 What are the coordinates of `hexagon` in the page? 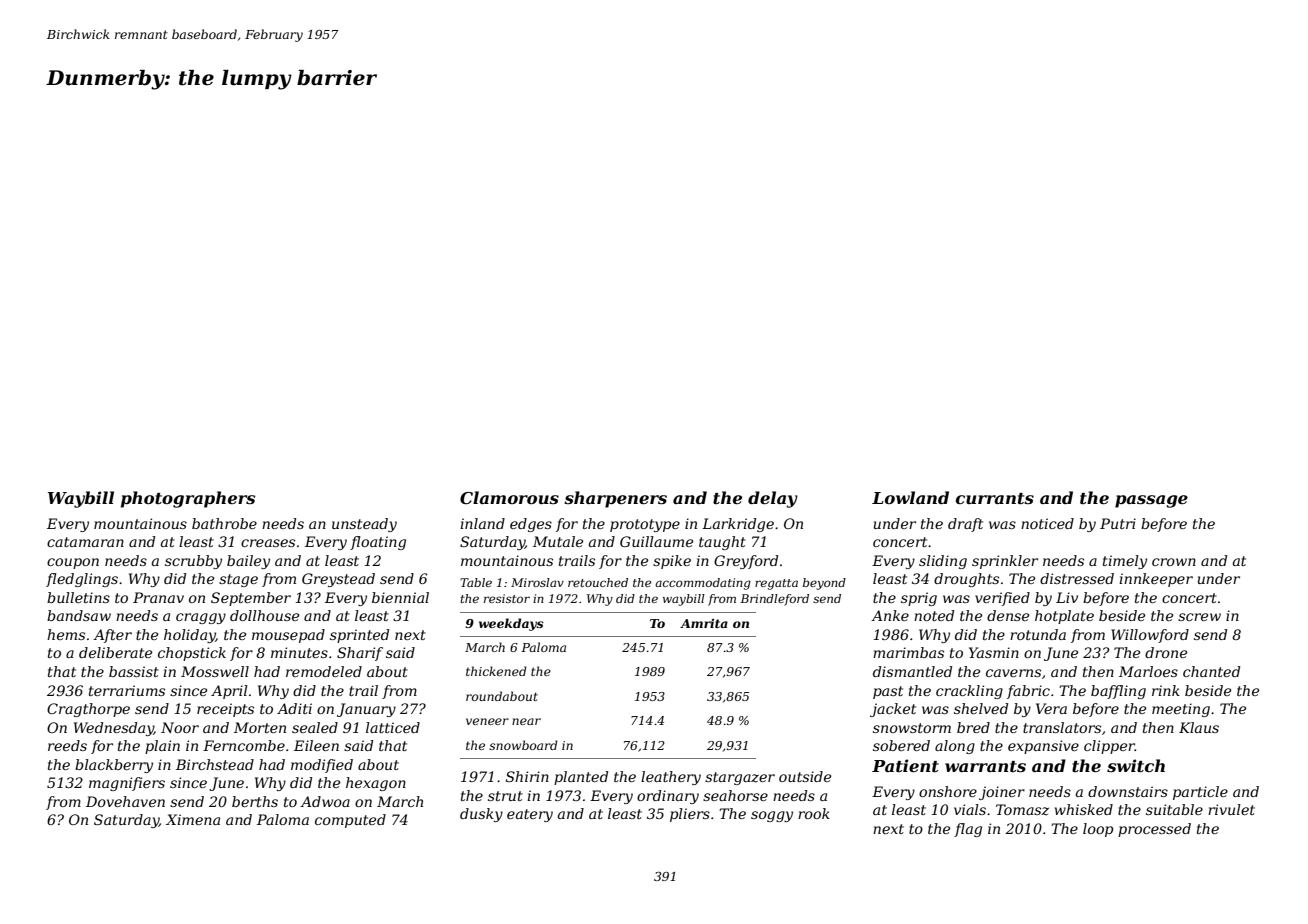 It's located at (376, 784).
